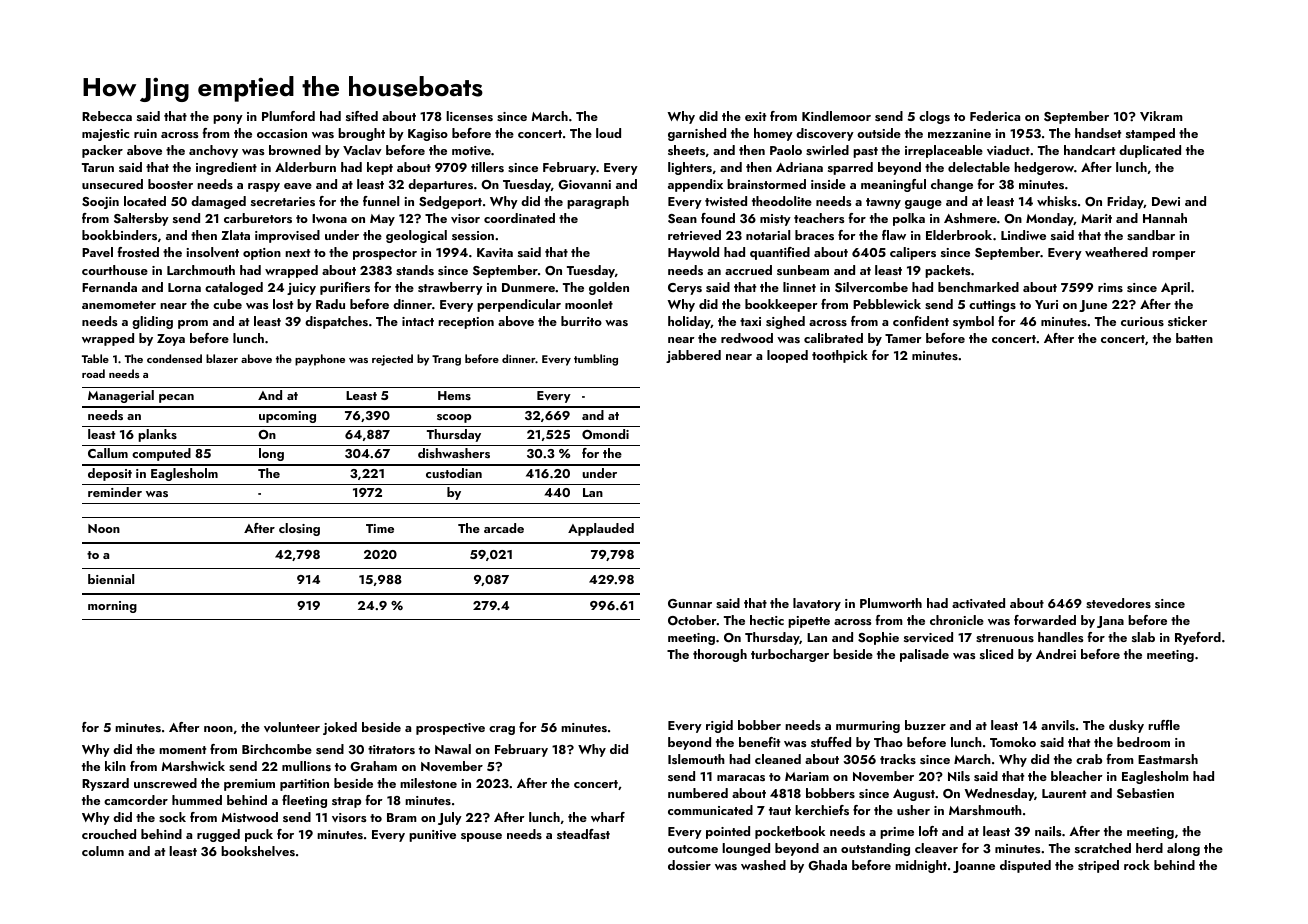 The height and width of the page is (924, 1308). What do you see at coordinates (362, 116) in the page?
I see `sifted` at bounding box center [362, 116].
